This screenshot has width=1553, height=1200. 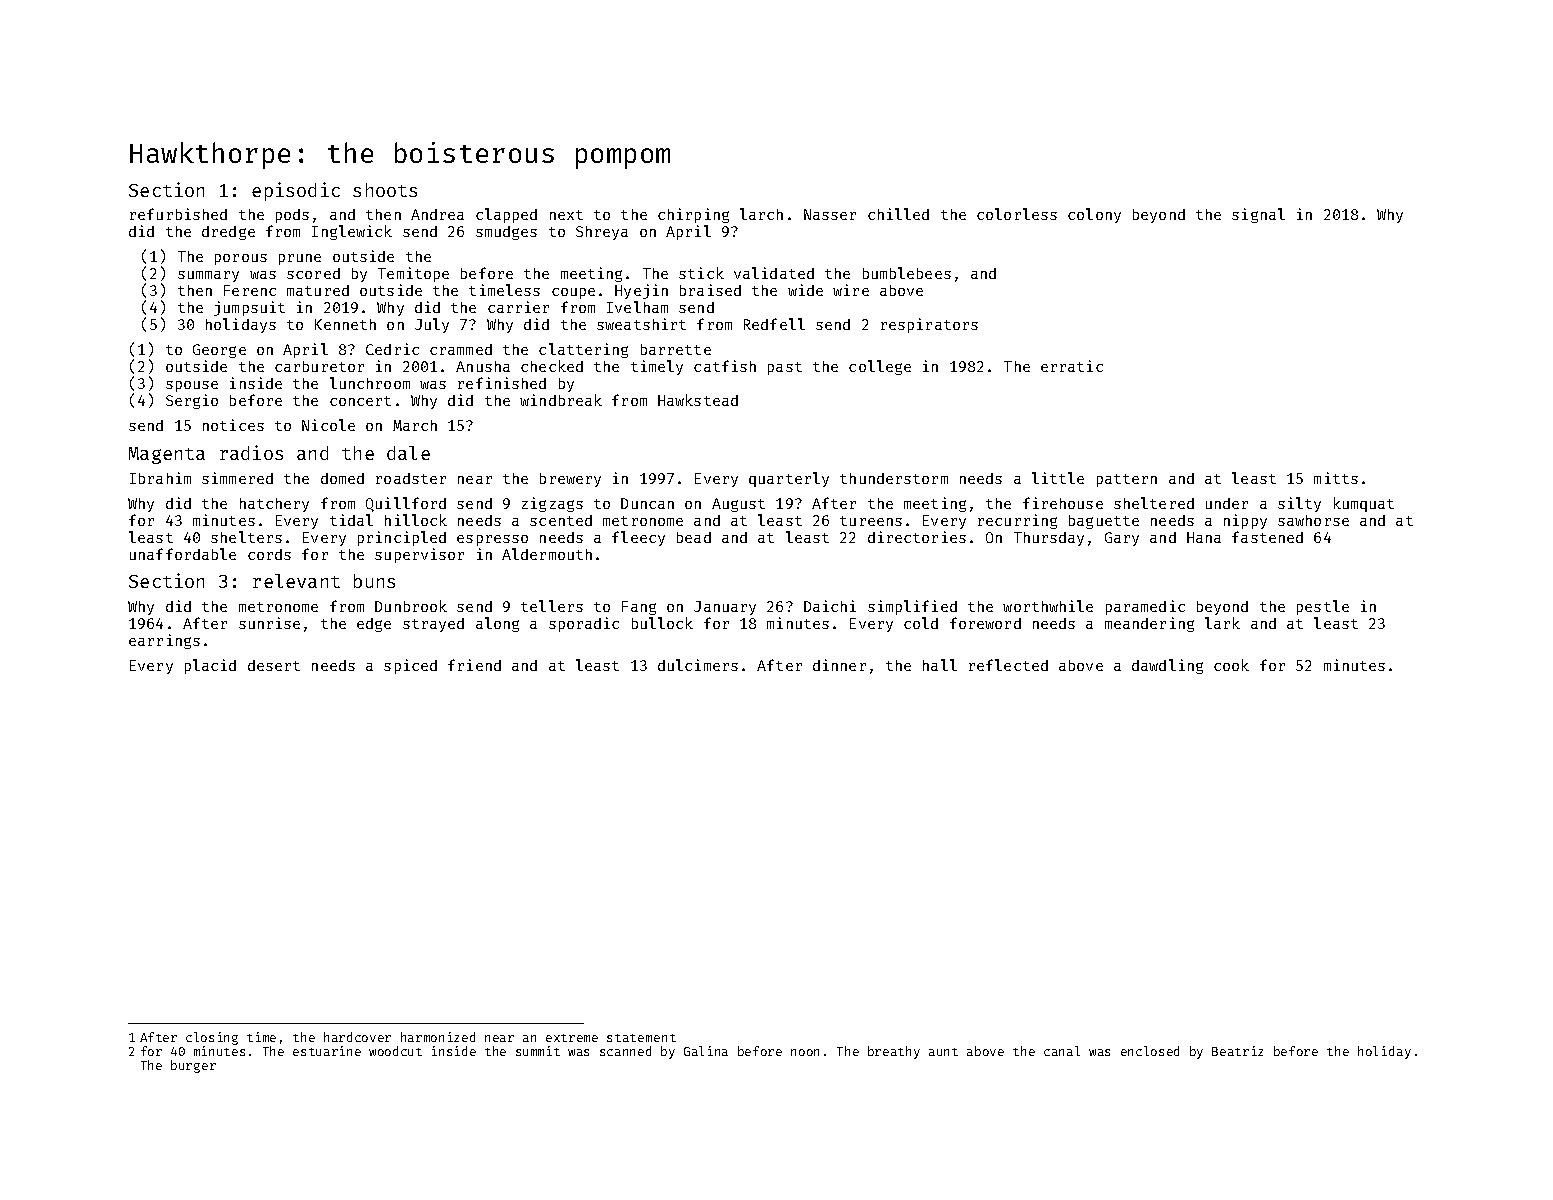 I want to click on signal, so click(x=1258, y=215).
